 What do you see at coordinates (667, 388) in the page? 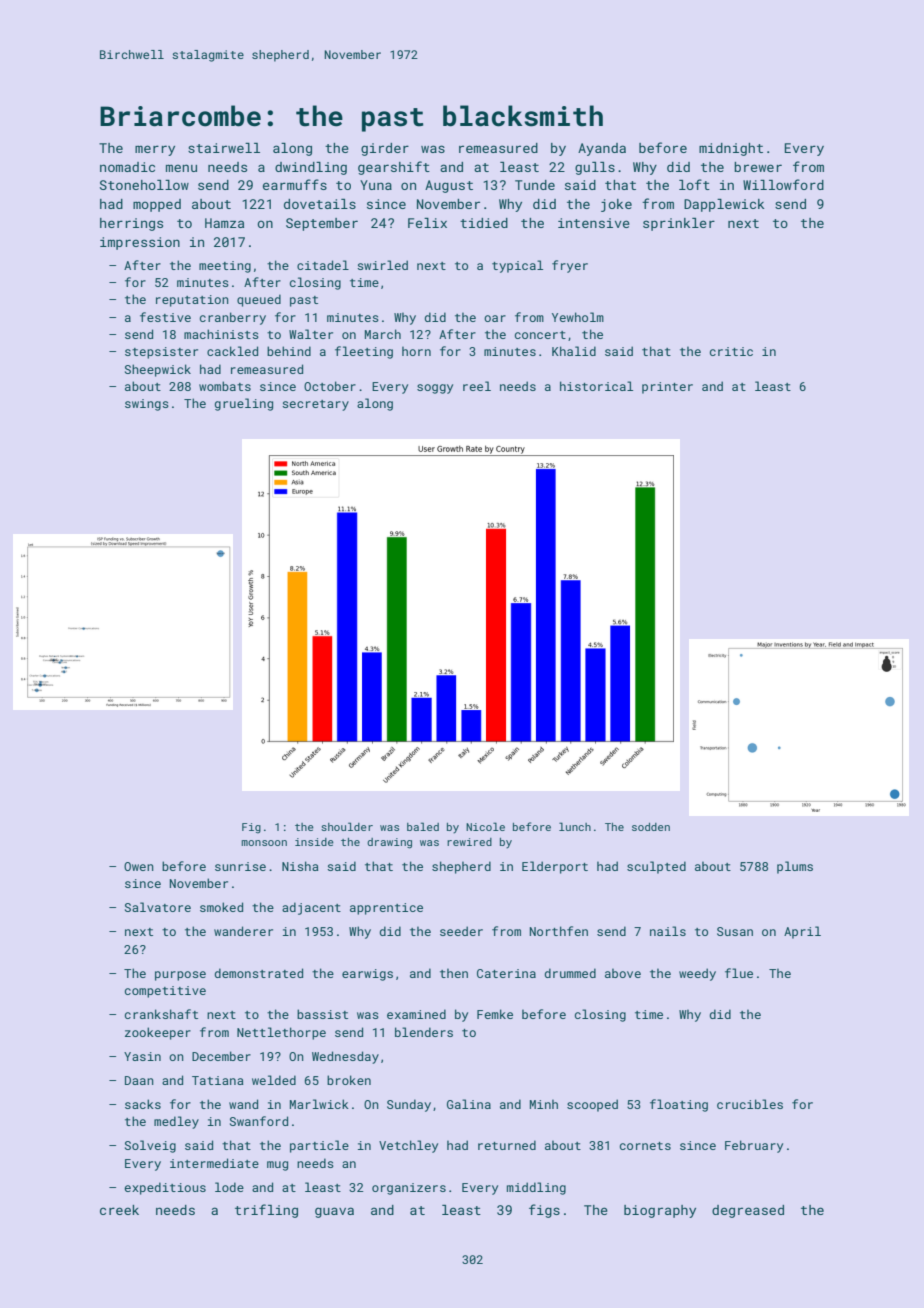
I see `printer` at bounding box center [667, 388].
